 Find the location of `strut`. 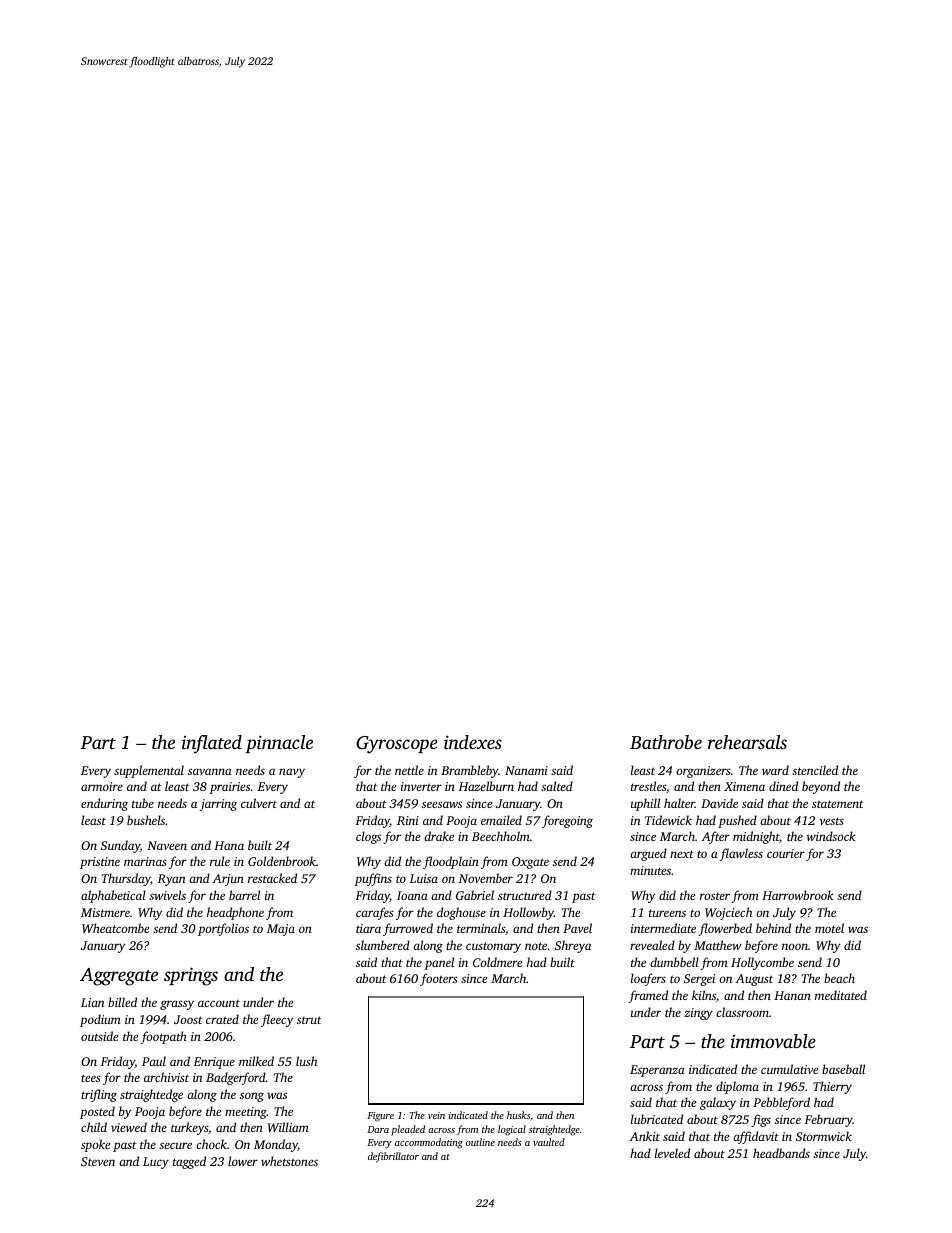

strut is located at coordinates (309, 1020).
